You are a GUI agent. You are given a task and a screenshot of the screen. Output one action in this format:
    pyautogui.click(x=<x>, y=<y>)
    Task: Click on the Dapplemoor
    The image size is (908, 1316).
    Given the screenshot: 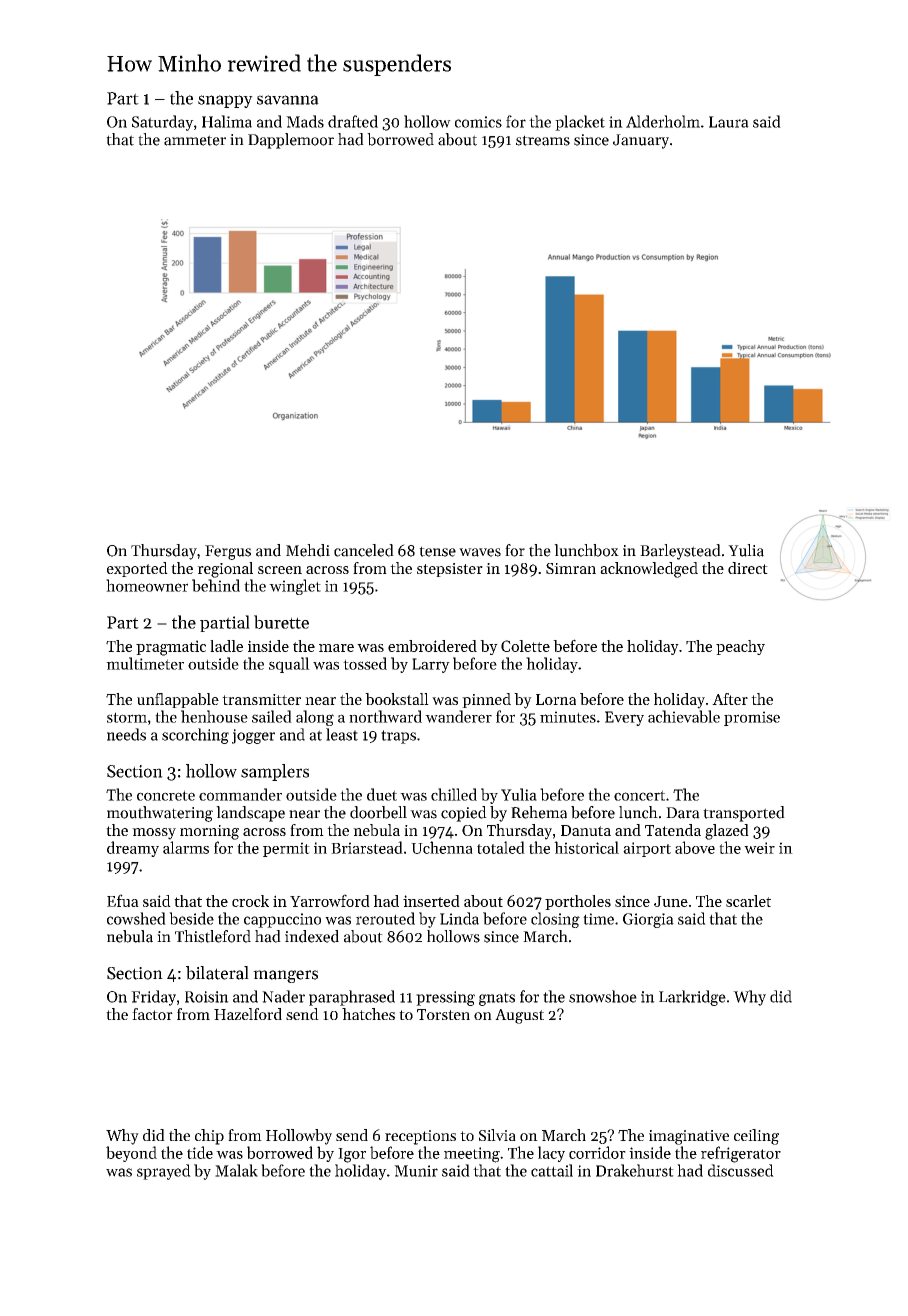 What is the action you would take?
    pyautogui.click(x=291, y=141)
